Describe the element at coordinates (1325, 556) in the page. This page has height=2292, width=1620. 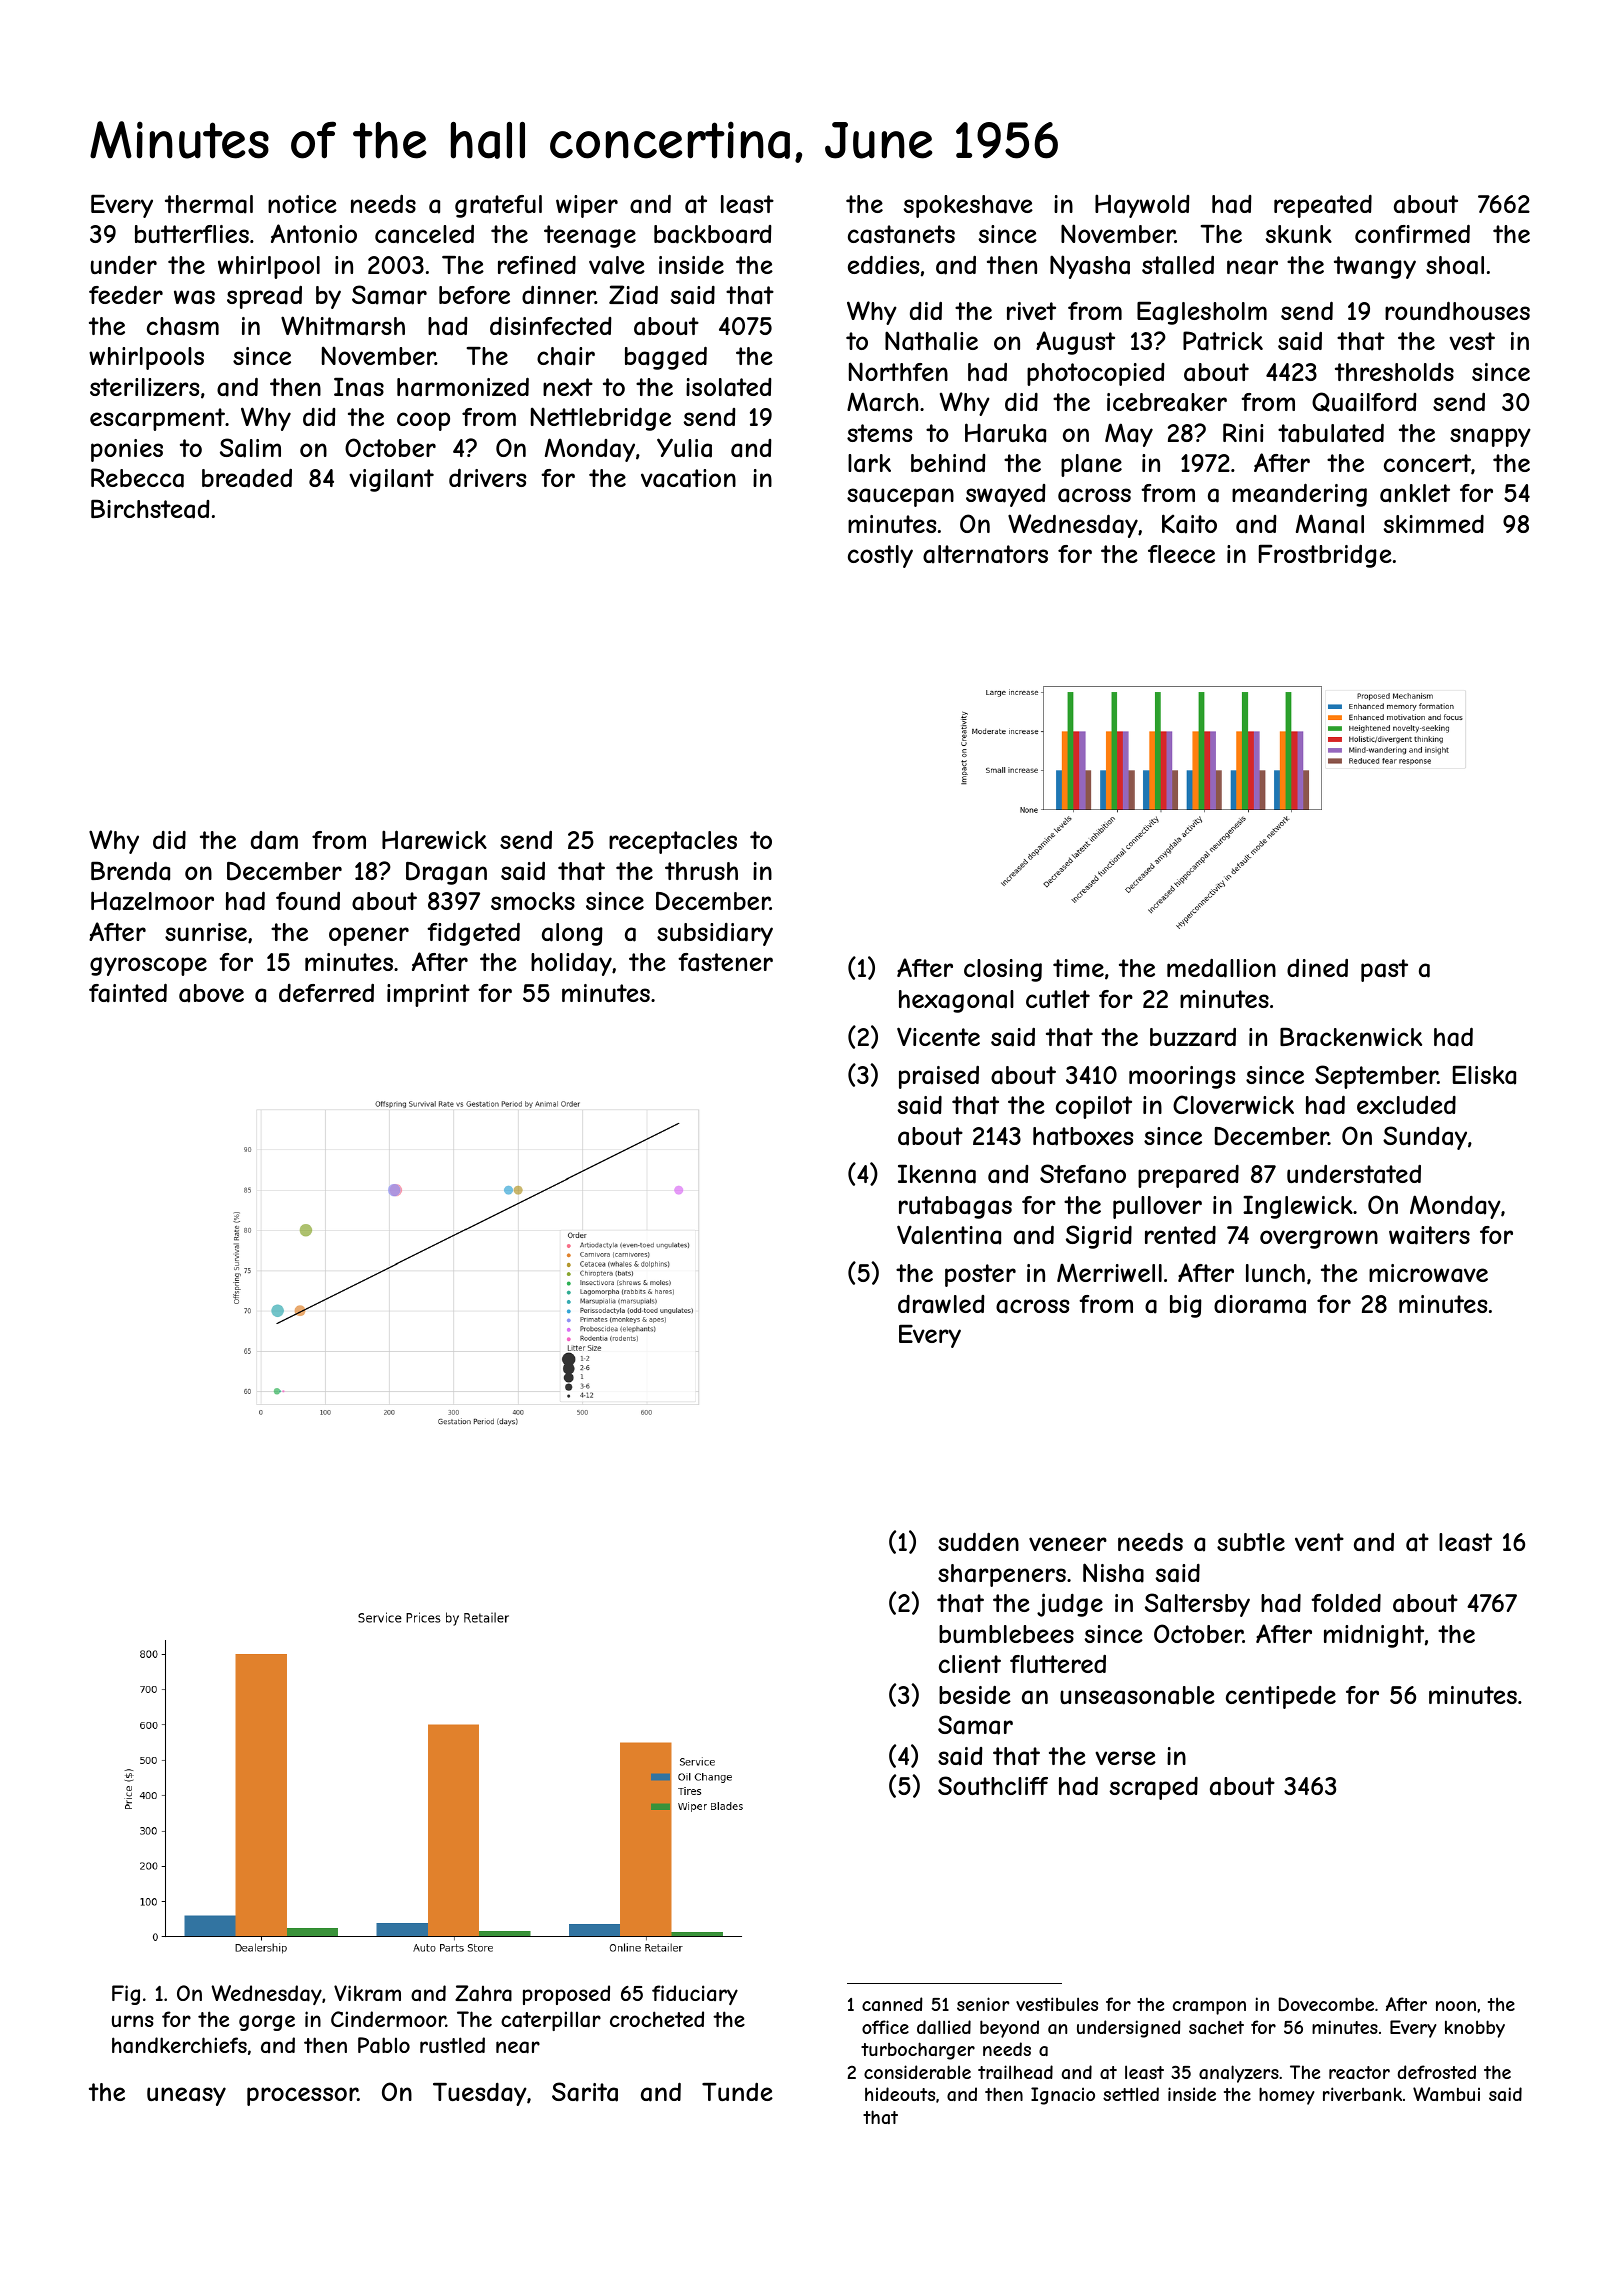
I see `Frostbridge` at that location.
